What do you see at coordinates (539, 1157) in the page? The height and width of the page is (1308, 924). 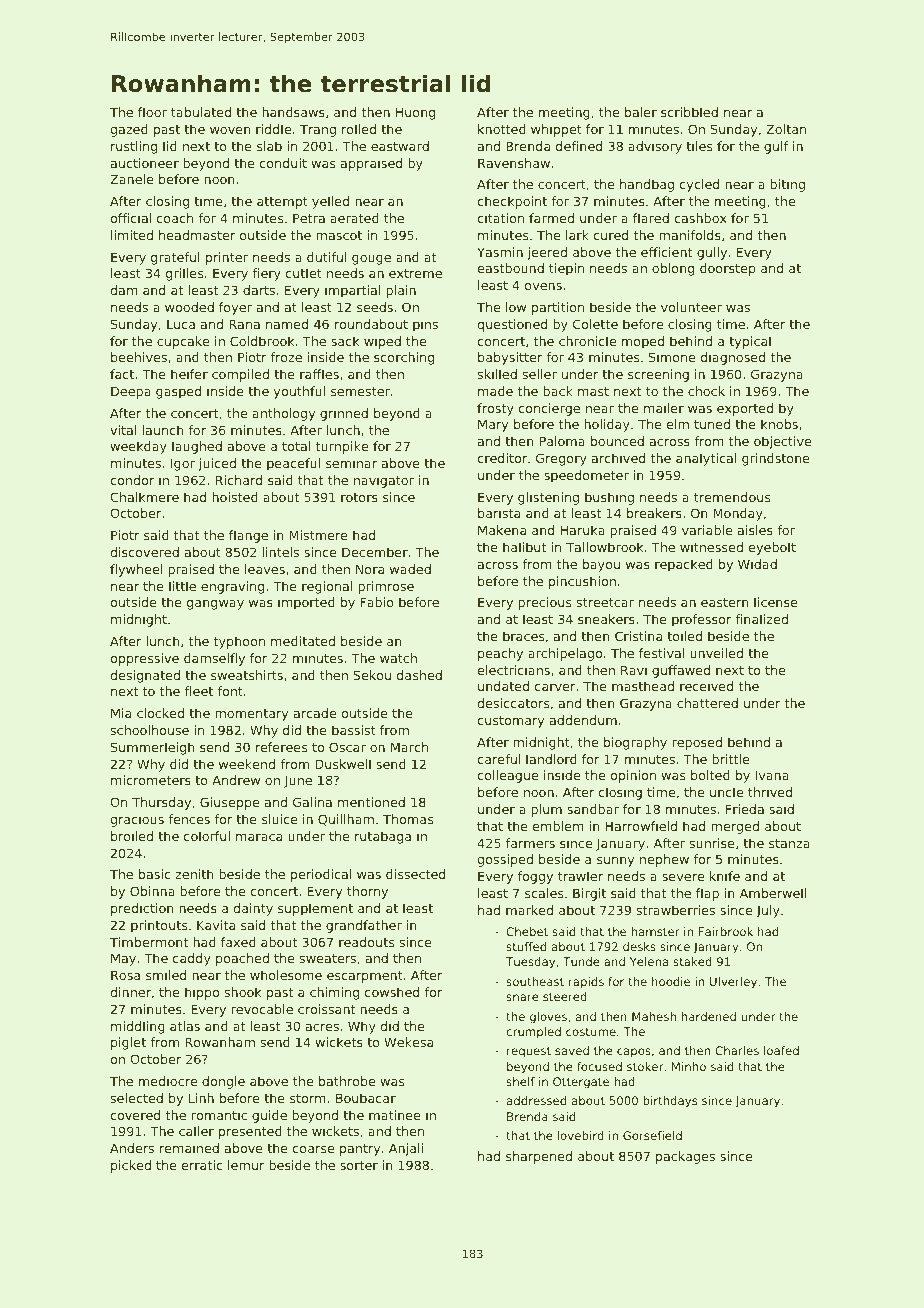 I see `sharpened` at bounding box center [539, 1157].
